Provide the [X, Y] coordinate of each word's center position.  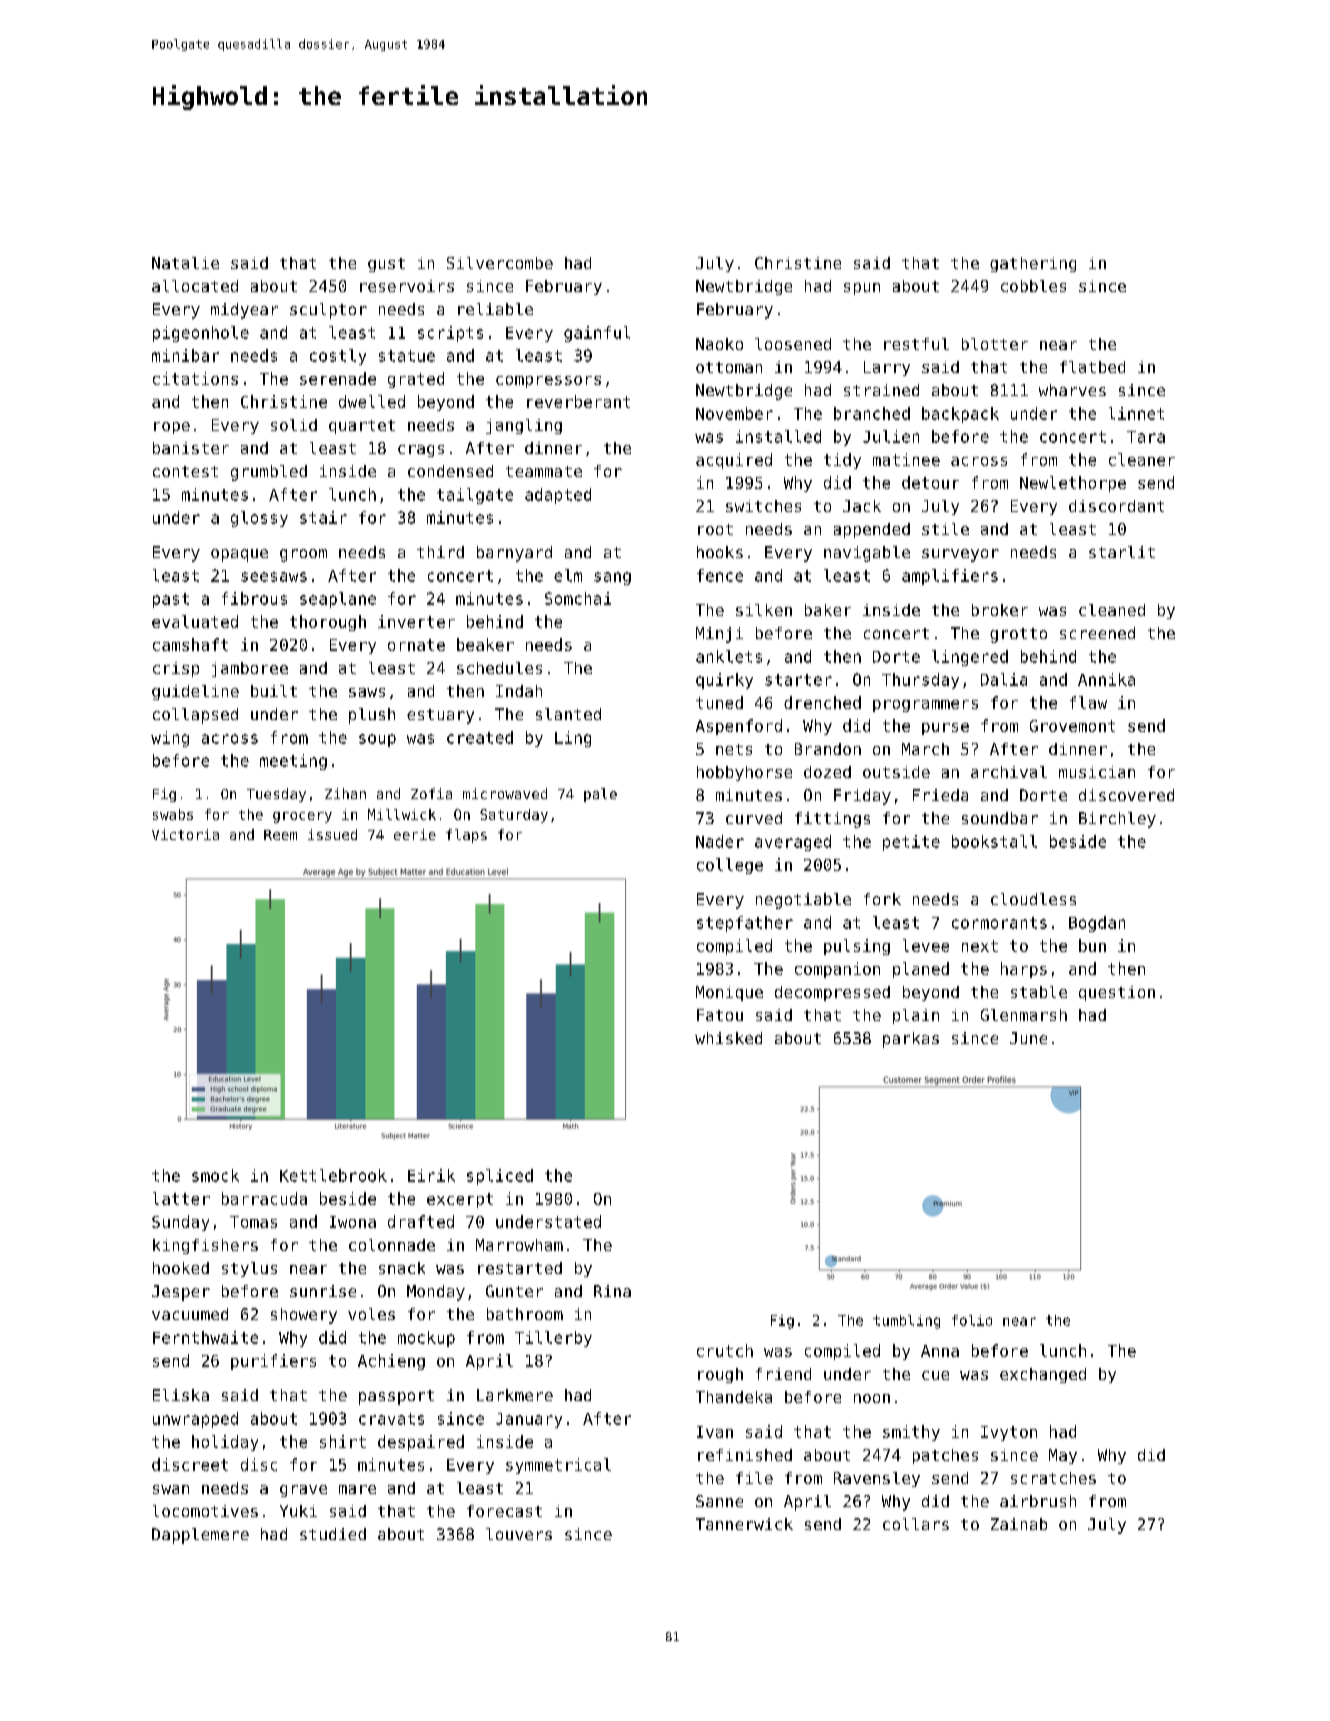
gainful [597, 334]
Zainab [1019, 1524]
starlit [1122, 552]
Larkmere [515, 1395]
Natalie [185, 263]
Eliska [181, 1395]
